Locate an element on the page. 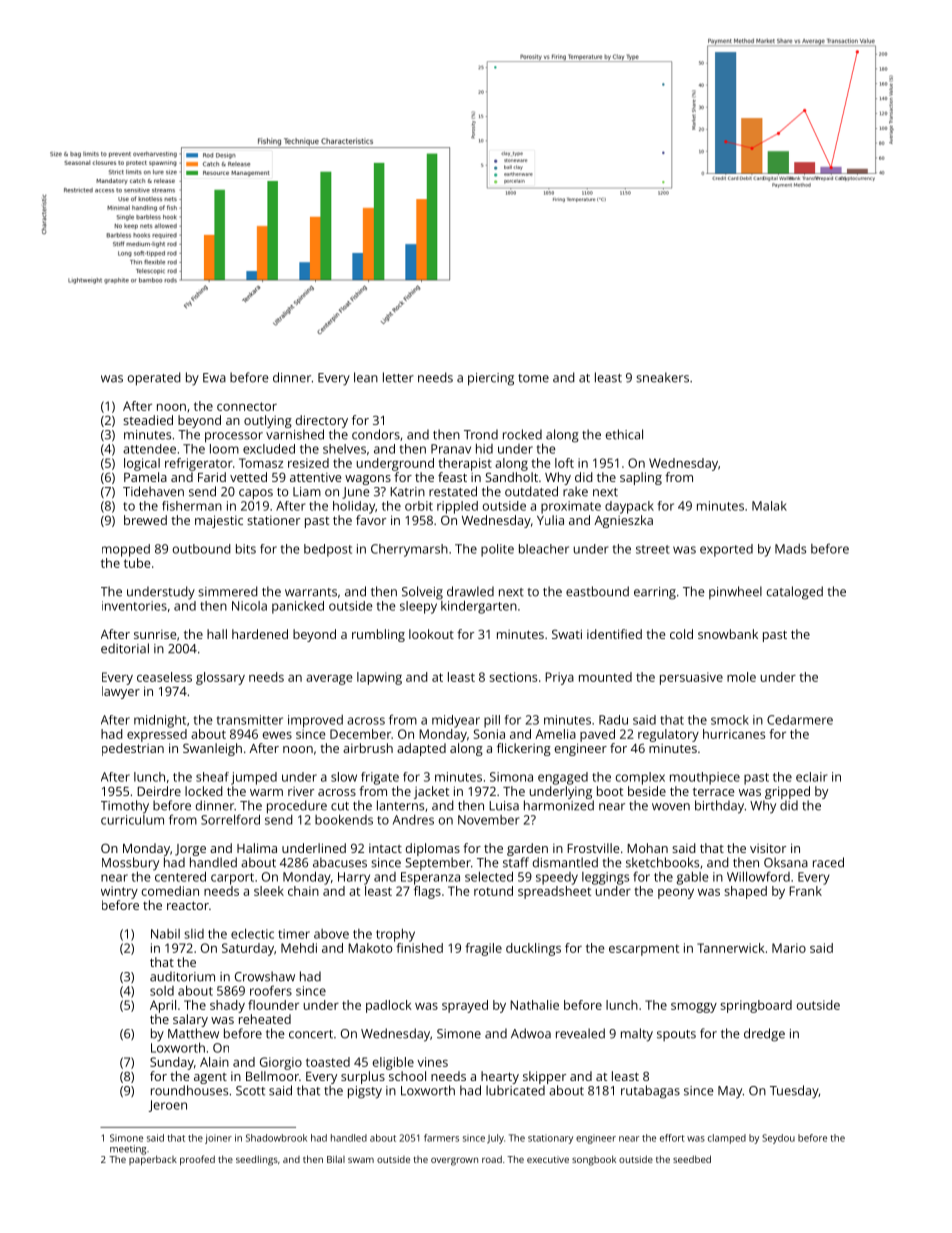 This page has width=952, height=1233. overgrown is located at coordinates (454, 1161).
